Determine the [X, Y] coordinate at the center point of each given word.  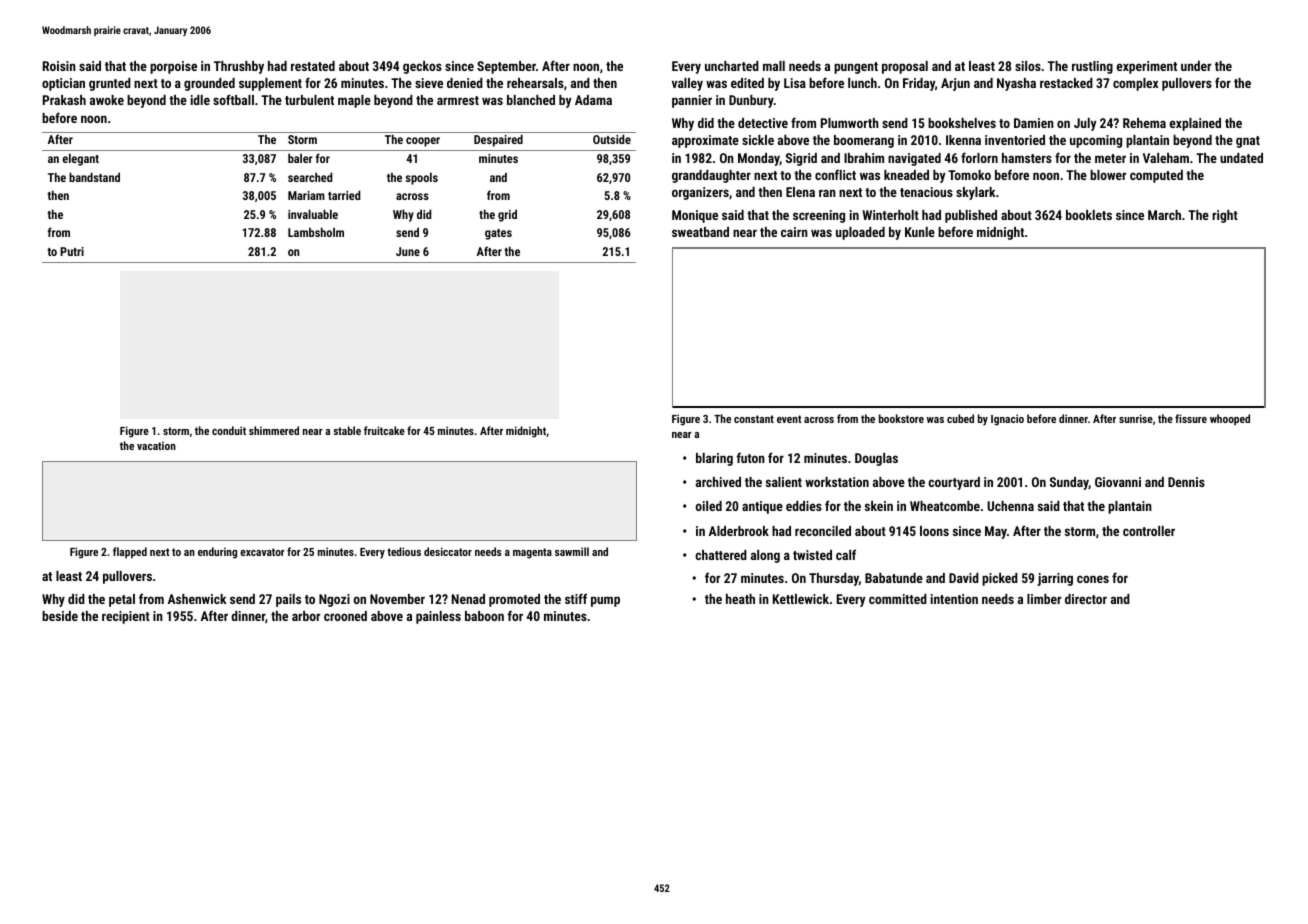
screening [819, 216]
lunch [862, 83]
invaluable [313, 214]
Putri [72, 251]
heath [740, 599]
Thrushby [239, 67]
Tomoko [969, 175]
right [1225, 216]
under [1196, 66]
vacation [156, 445]
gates [498, 234]
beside [60, 616]
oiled [708, 506]
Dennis [1186, 482]
